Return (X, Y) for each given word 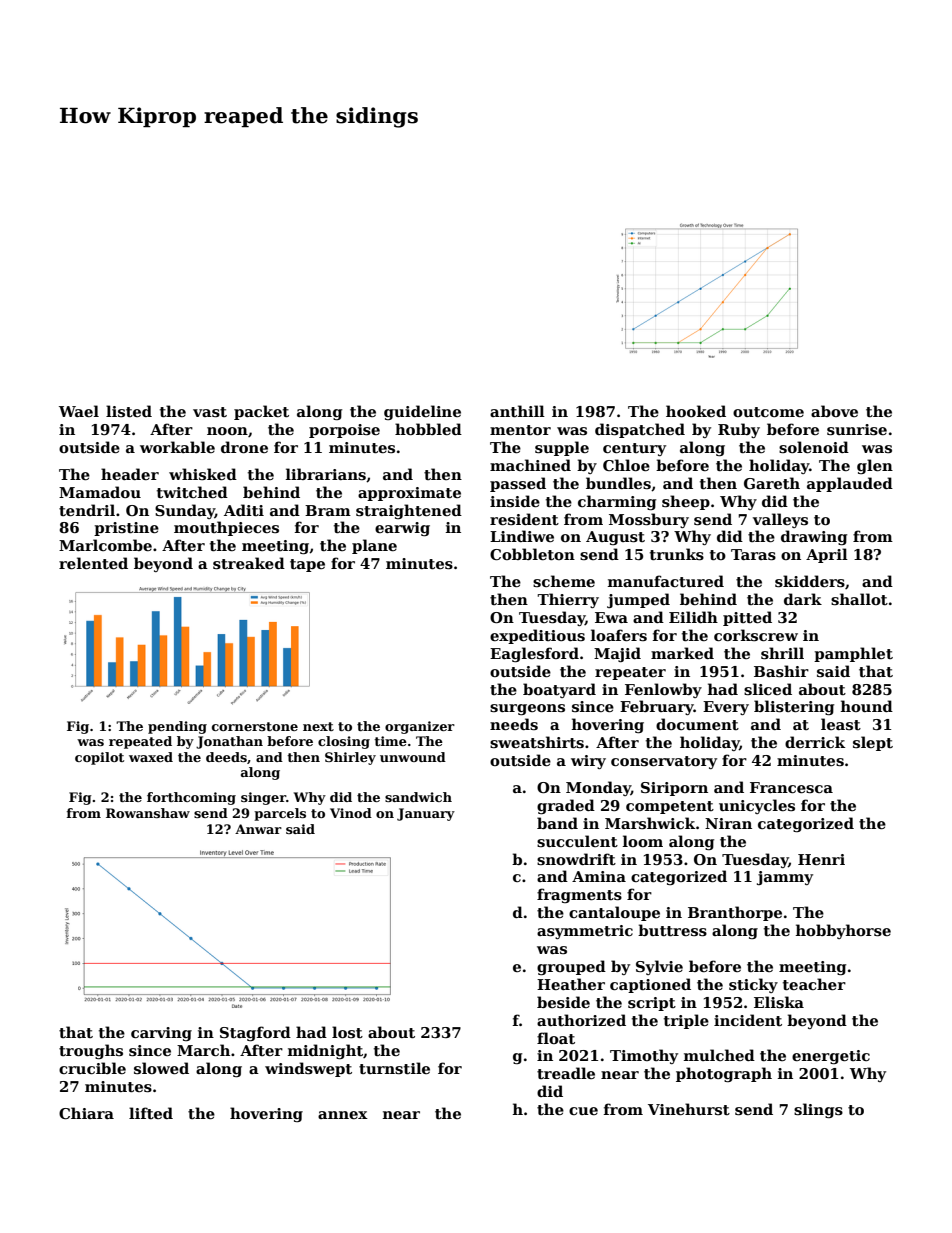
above (834, 411)
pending (177, 727)
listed (129, 411)
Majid (617, 654)
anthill (517, 411)
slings (818, 1110)
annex (343, 1115)
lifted (151, 1113)
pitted (747, 618)
